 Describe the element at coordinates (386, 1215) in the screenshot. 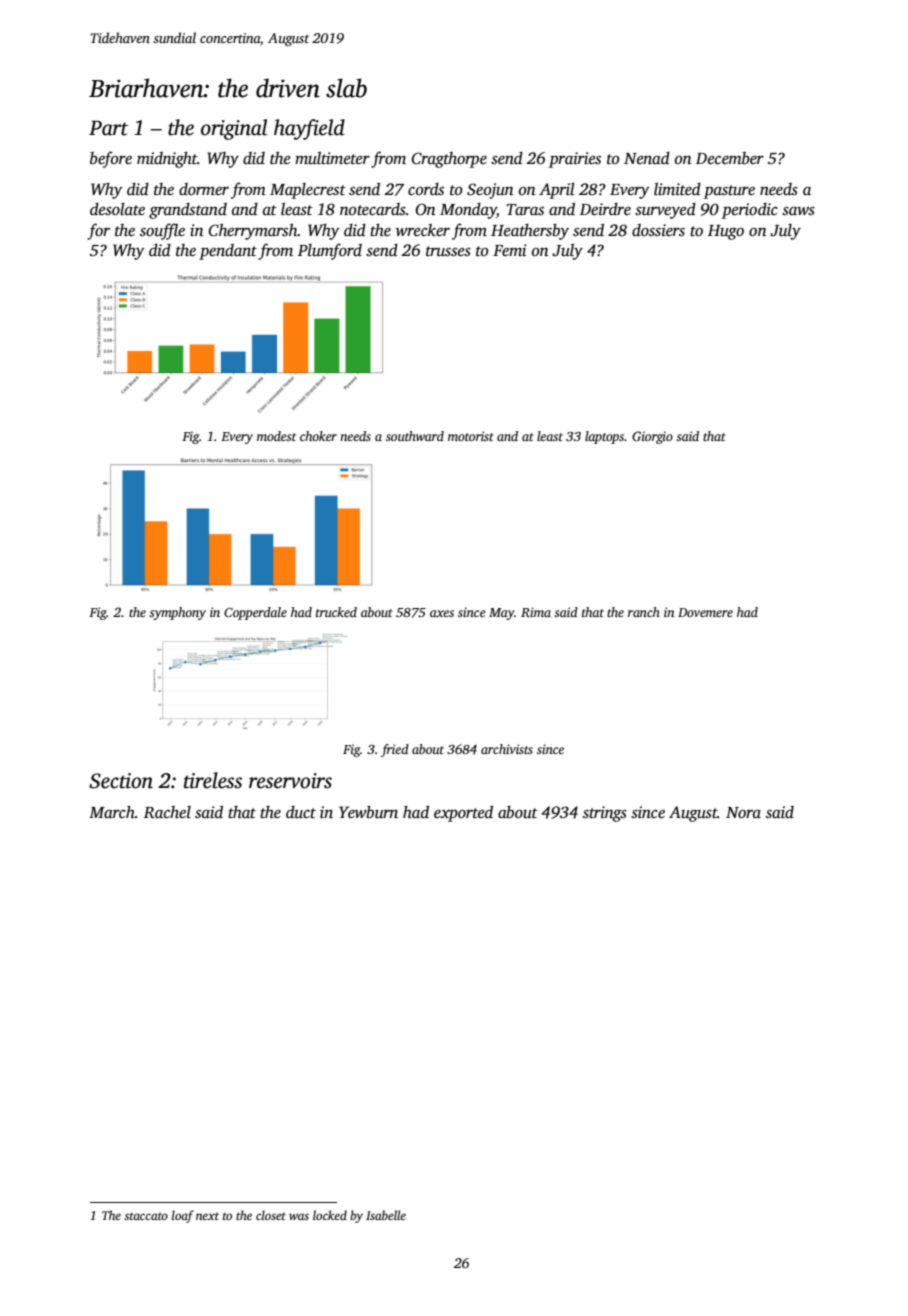

I see `Isabelle` at that location.
